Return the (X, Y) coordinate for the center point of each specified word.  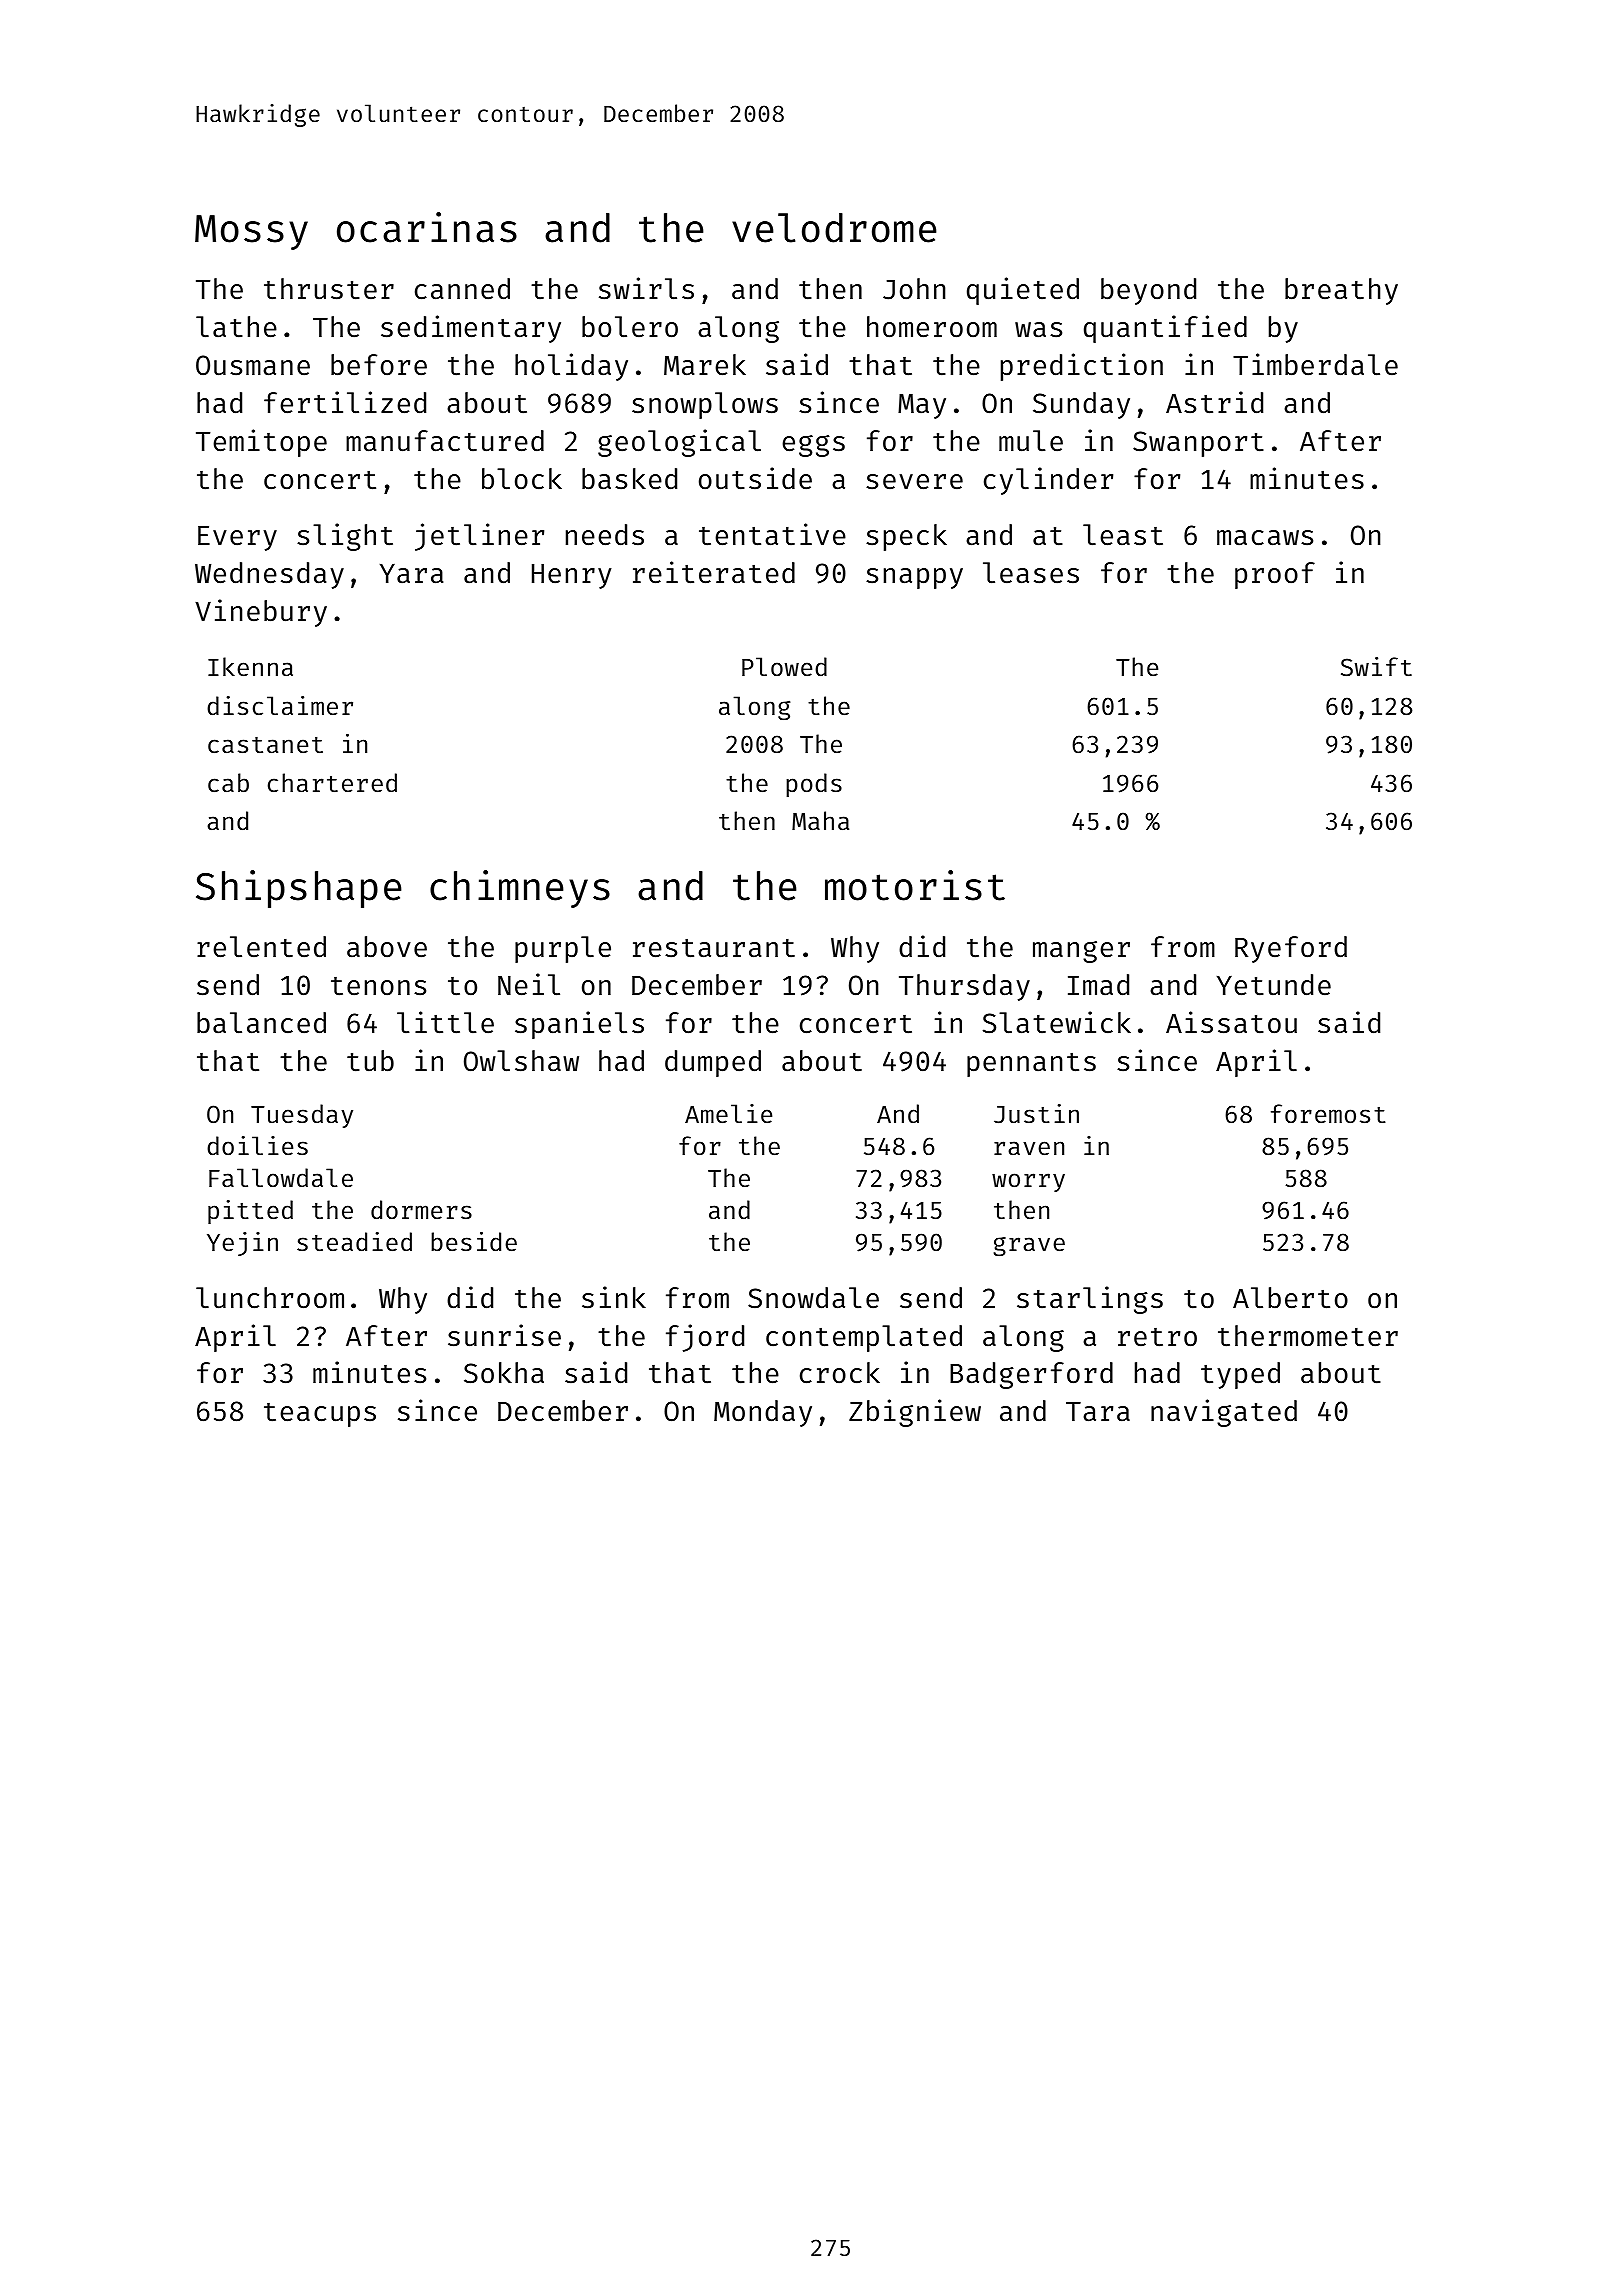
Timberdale (1315, 364)
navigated (1224, 1413)
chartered (332, 783)
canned (462, 289)
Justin (1036, 1114)
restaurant (714, 948)
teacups (320, 1415)
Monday (763, 1413)
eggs (813, 446)
